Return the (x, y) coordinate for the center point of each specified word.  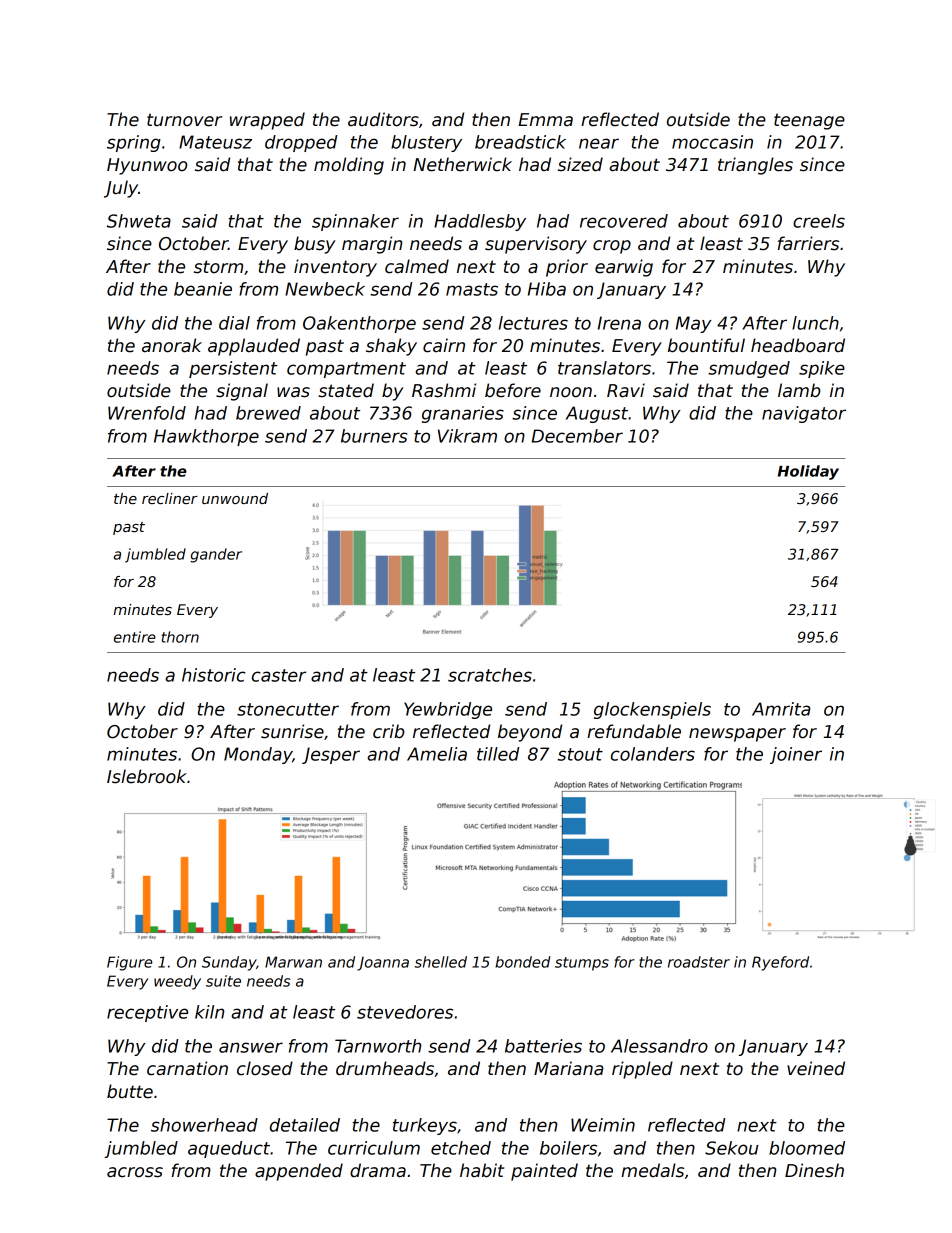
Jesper (331, 755)
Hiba (547, 289)
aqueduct (229, 1149)
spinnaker (355, 222)
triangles (755, 166)
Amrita (781, 709)
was (293, 392)
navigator (804, 414)
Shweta (139, 221)
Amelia (437, 754)
